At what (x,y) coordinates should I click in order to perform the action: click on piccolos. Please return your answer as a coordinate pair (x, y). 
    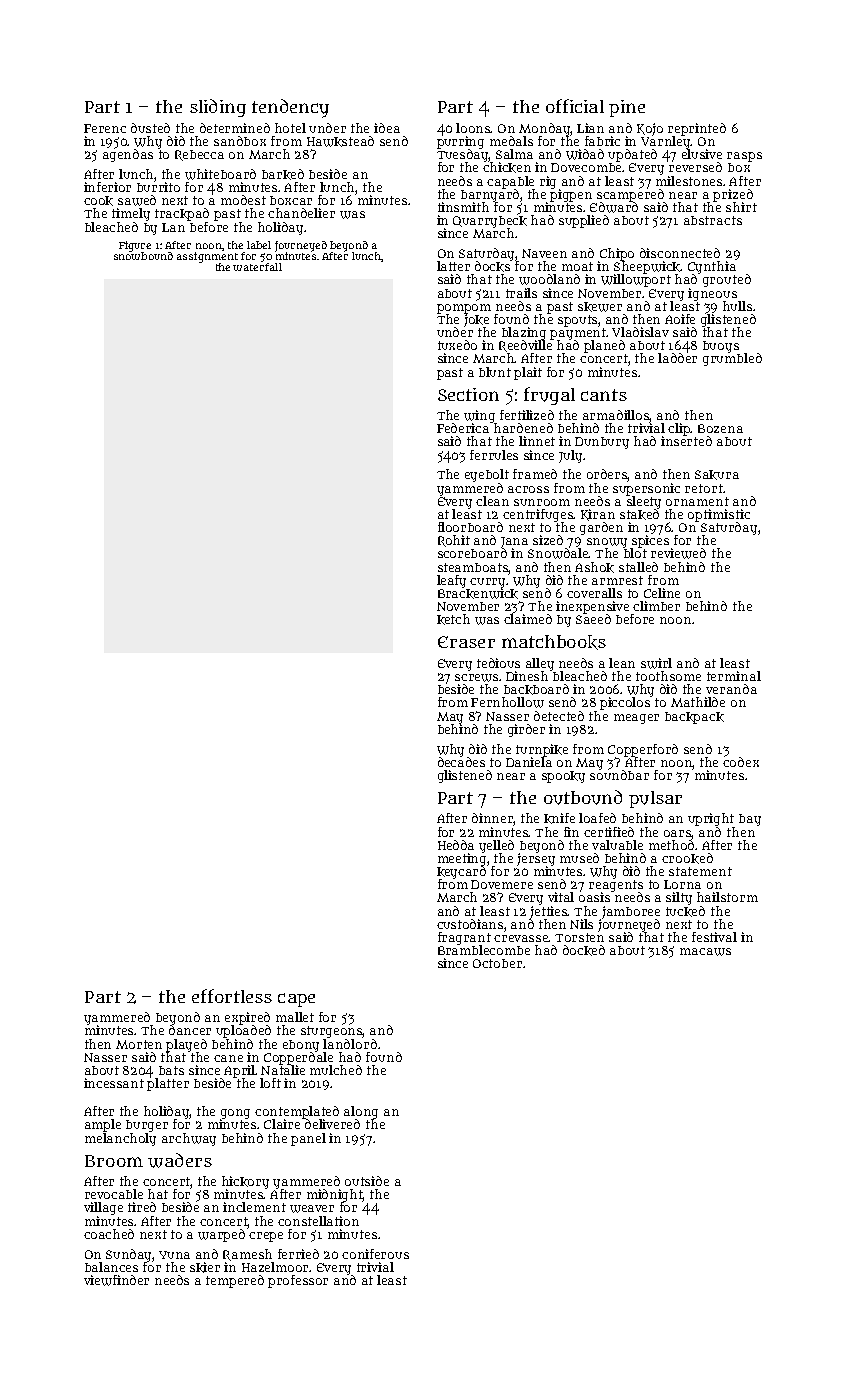
    Looking at the image, I should click on (625, 703).
